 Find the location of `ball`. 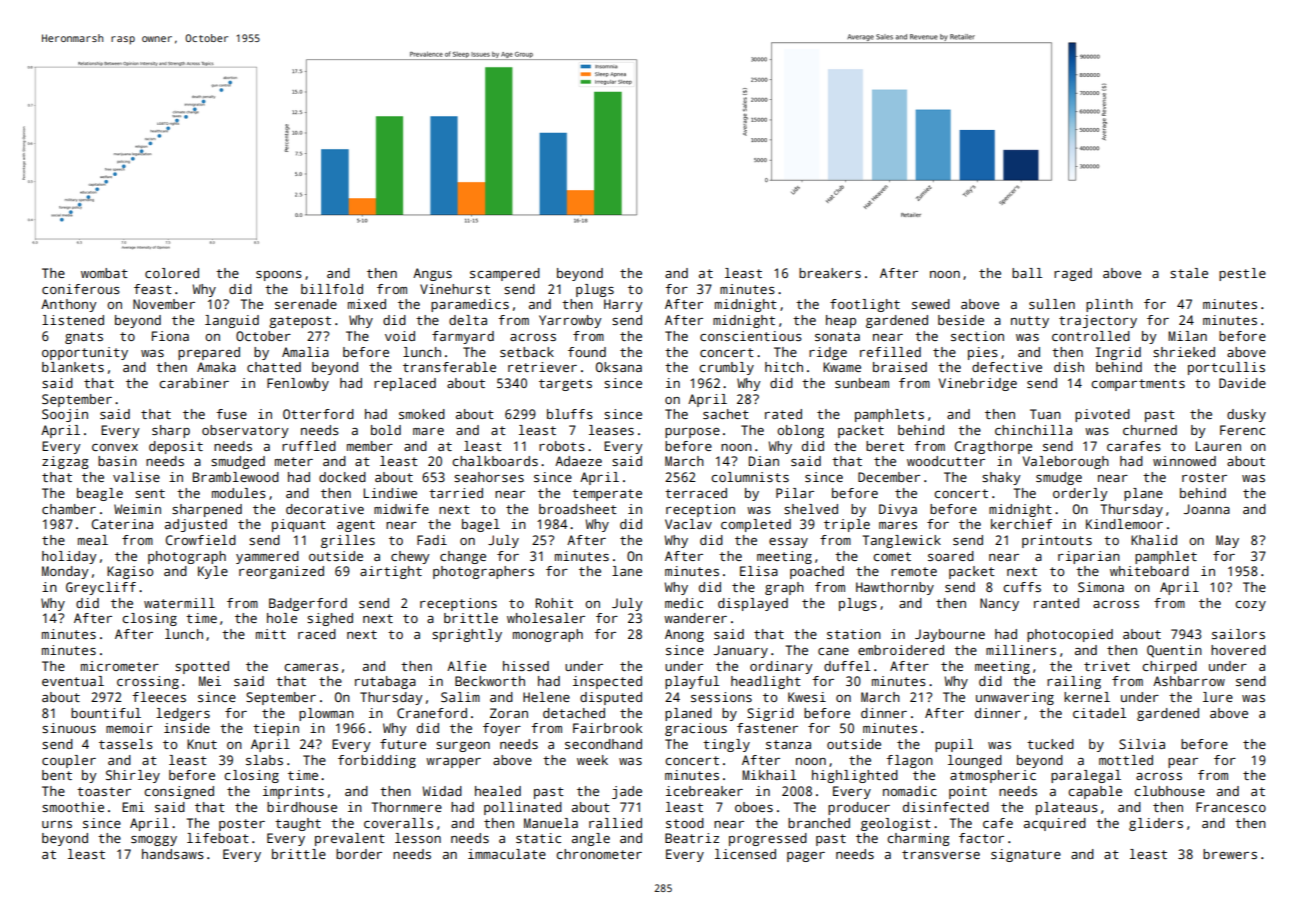

ball is located at coordinates (1027, 273).
